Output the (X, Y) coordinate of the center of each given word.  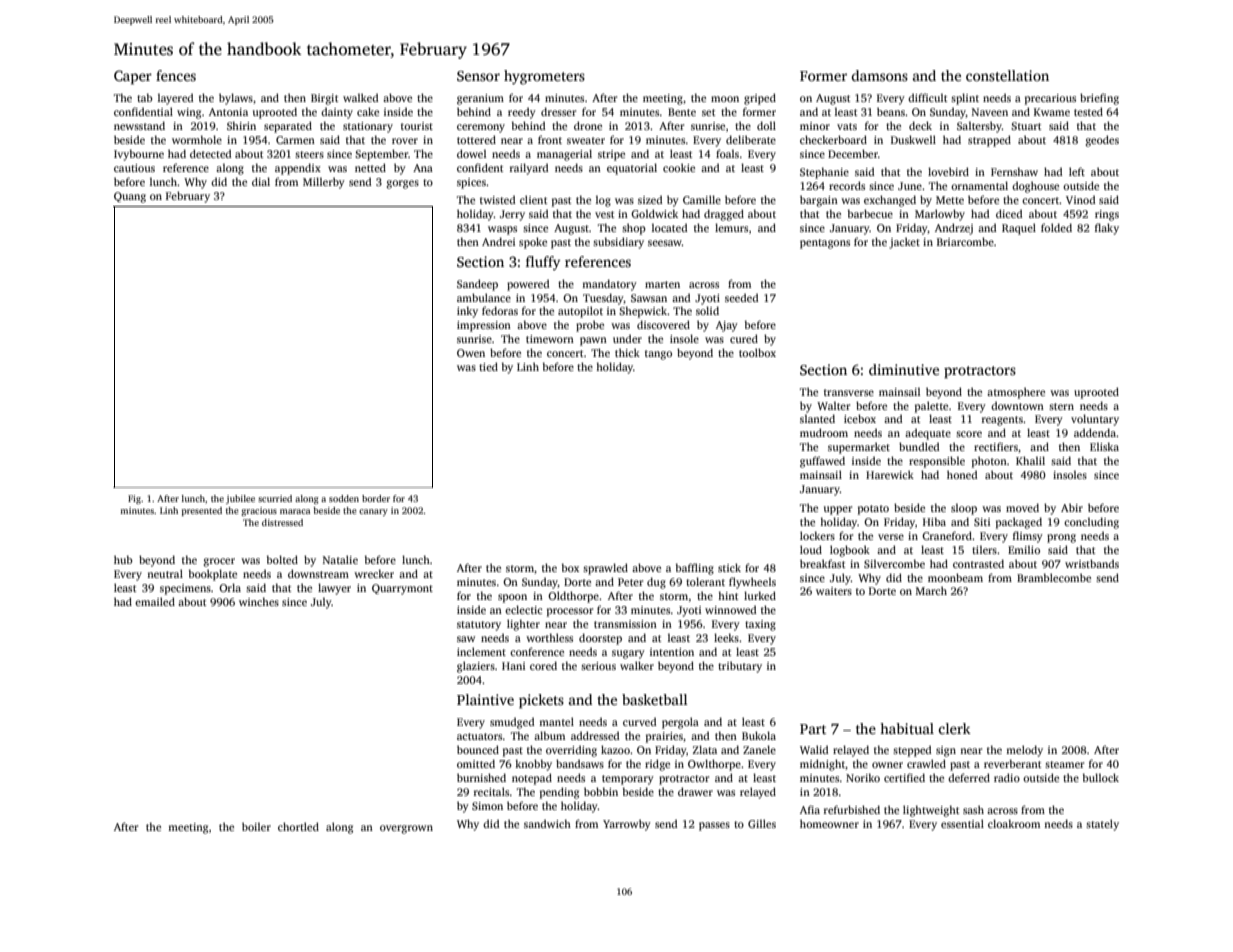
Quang (130, 197)
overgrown (406, 829)
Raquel (1019, 229)
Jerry (512, 215)
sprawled (605, 569)
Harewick (890, 474)
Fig (134, 499)
